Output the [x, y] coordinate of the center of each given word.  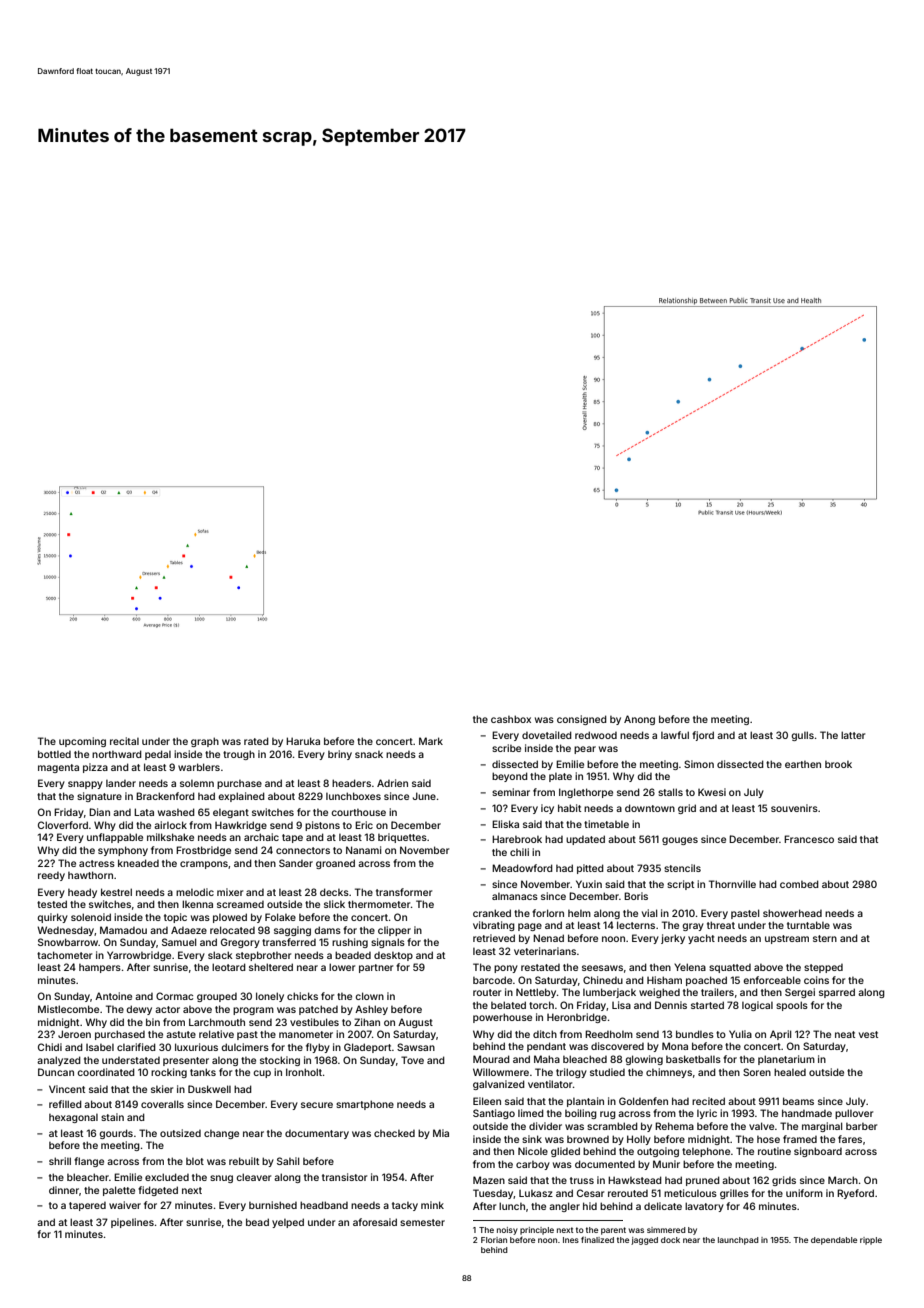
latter [853, 735]
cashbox [511, 719]
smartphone [365, 1105]
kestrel [116, 892]
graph [205, 742]
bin [153, 1022]
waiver [125, 1205]
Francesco [809, 839]
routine [774, 1151]
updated [585, 840]
